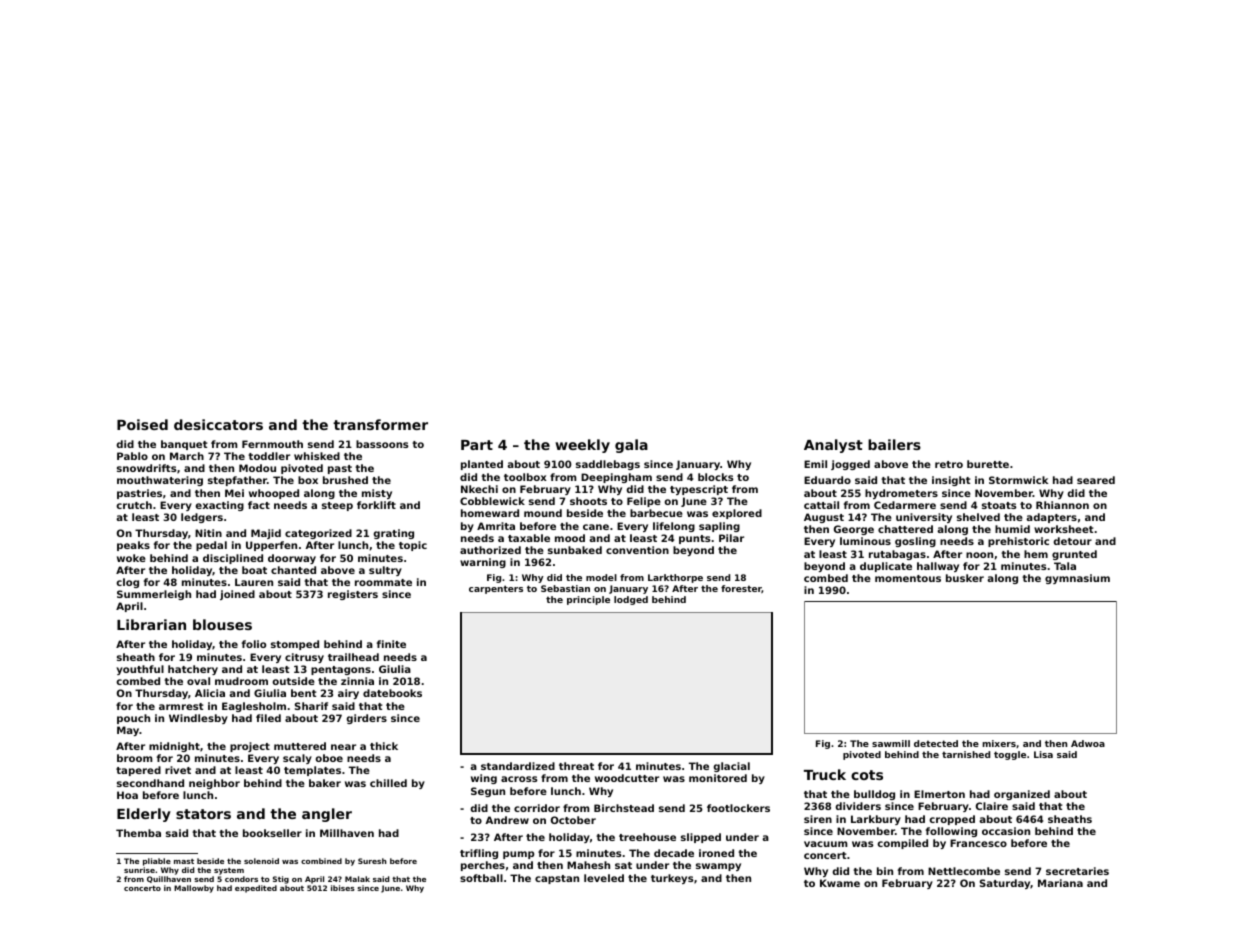  Describe the element at coordinates (353, 595) in the page. I see `registers` at that location.
